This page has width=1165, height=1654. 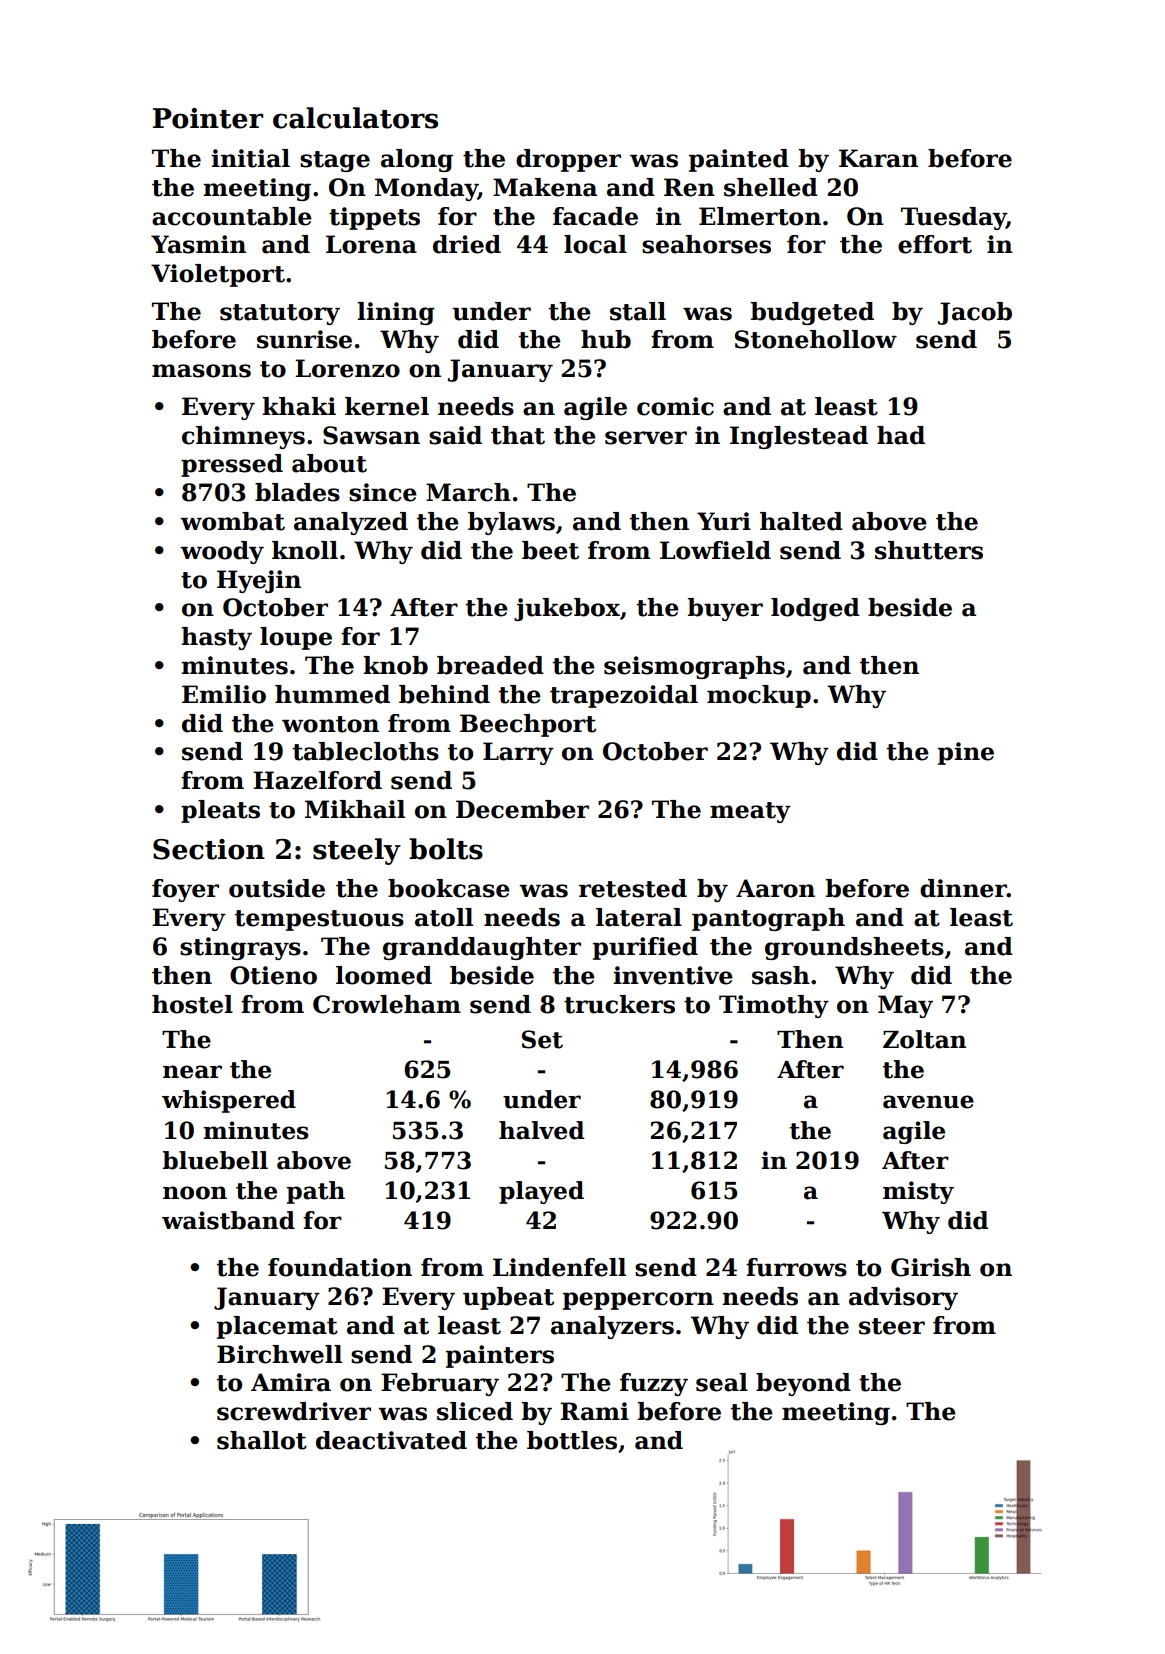 What do you see at coordinates (541, 1192) in the page?
I see `played` at bounding box center [541, 1192].
